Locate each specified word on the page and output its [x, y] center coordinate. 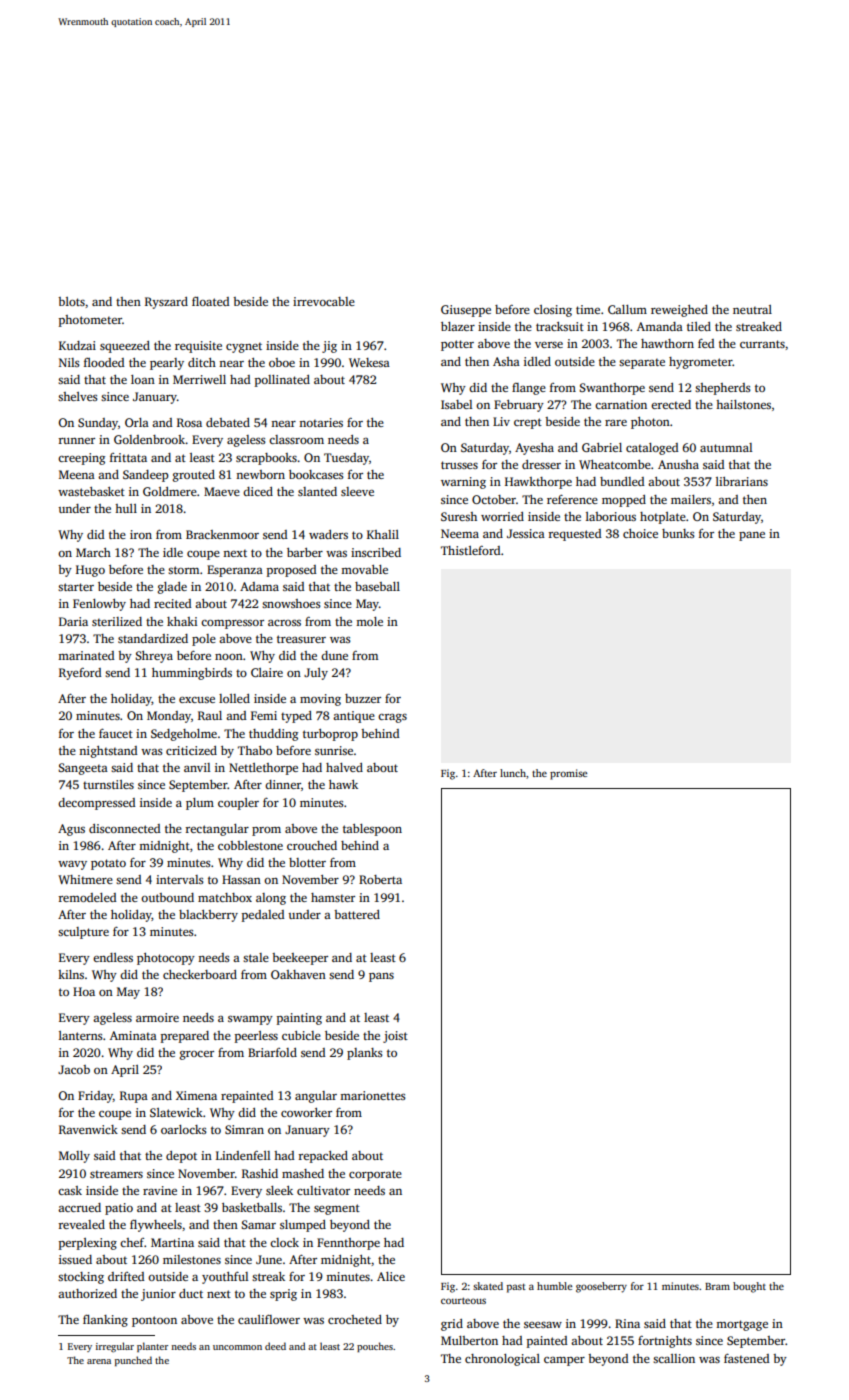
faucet [116, 733]
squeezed [125, 347]
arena [99, 1361]
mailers [691, 499]
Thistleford [471, 550]
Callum [627, 309]
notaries [321, 422]
